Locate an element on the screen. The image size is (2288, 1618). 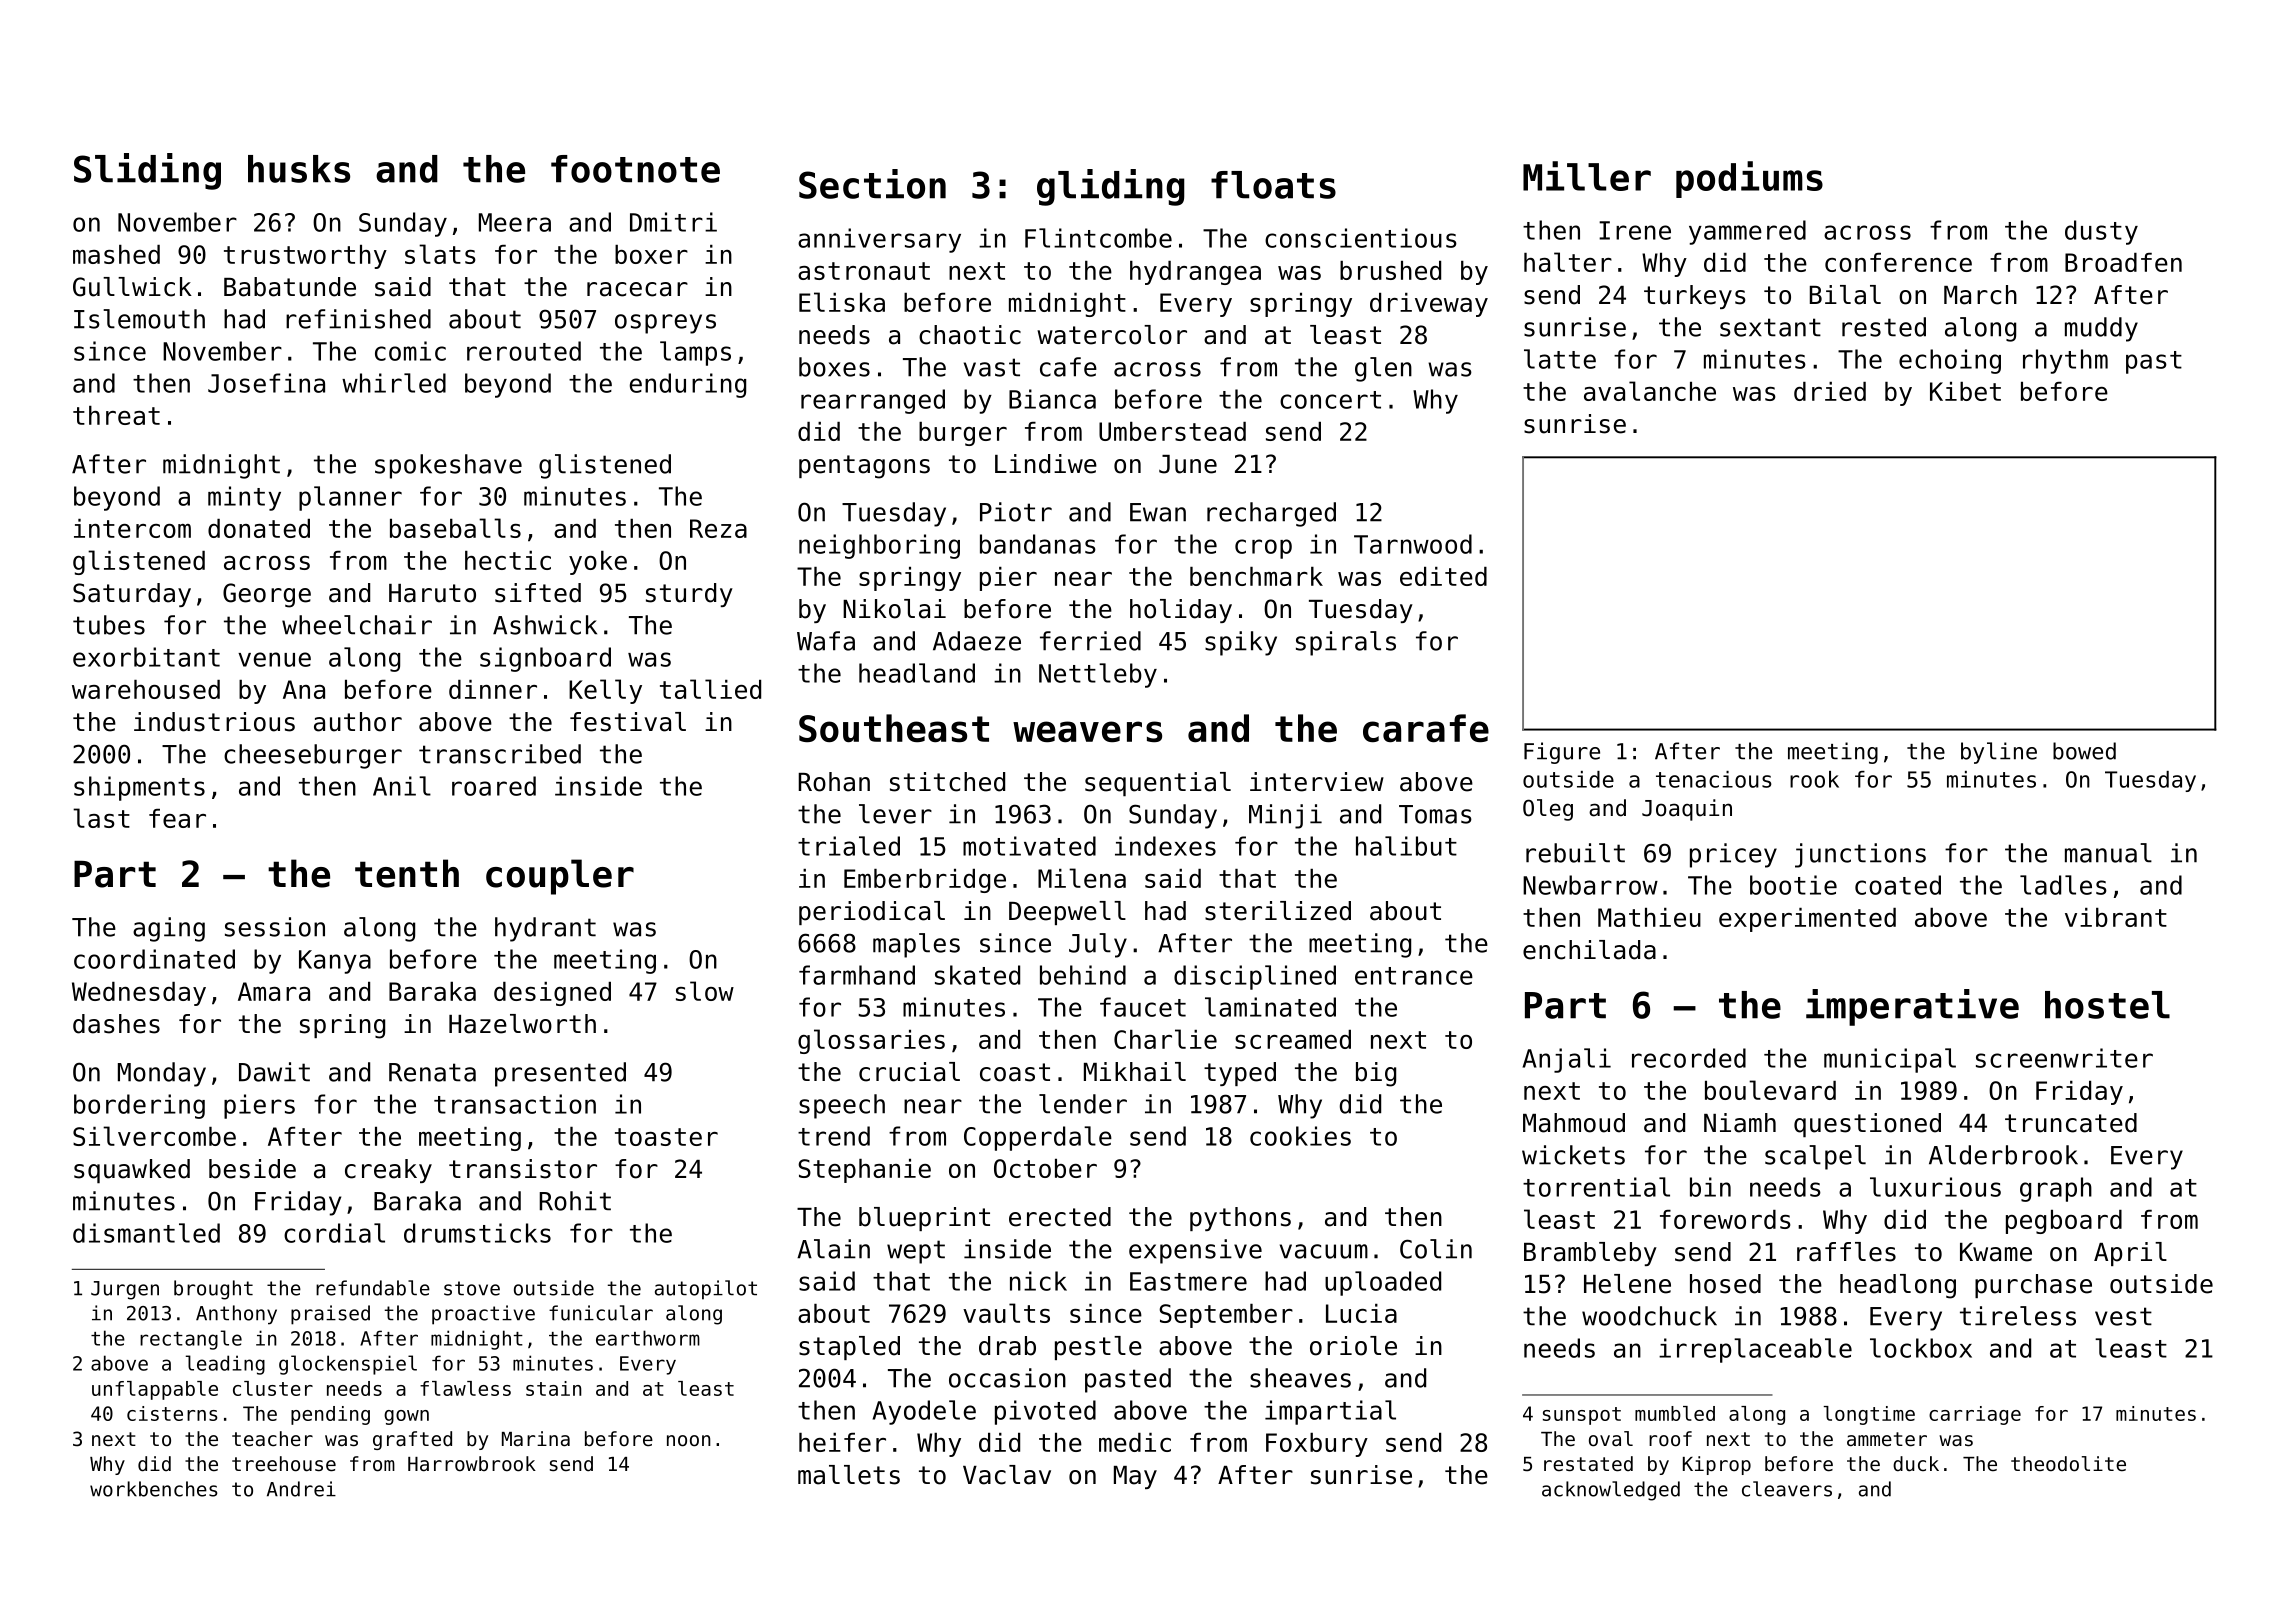
interview is located at coordinates (1317, 782).
